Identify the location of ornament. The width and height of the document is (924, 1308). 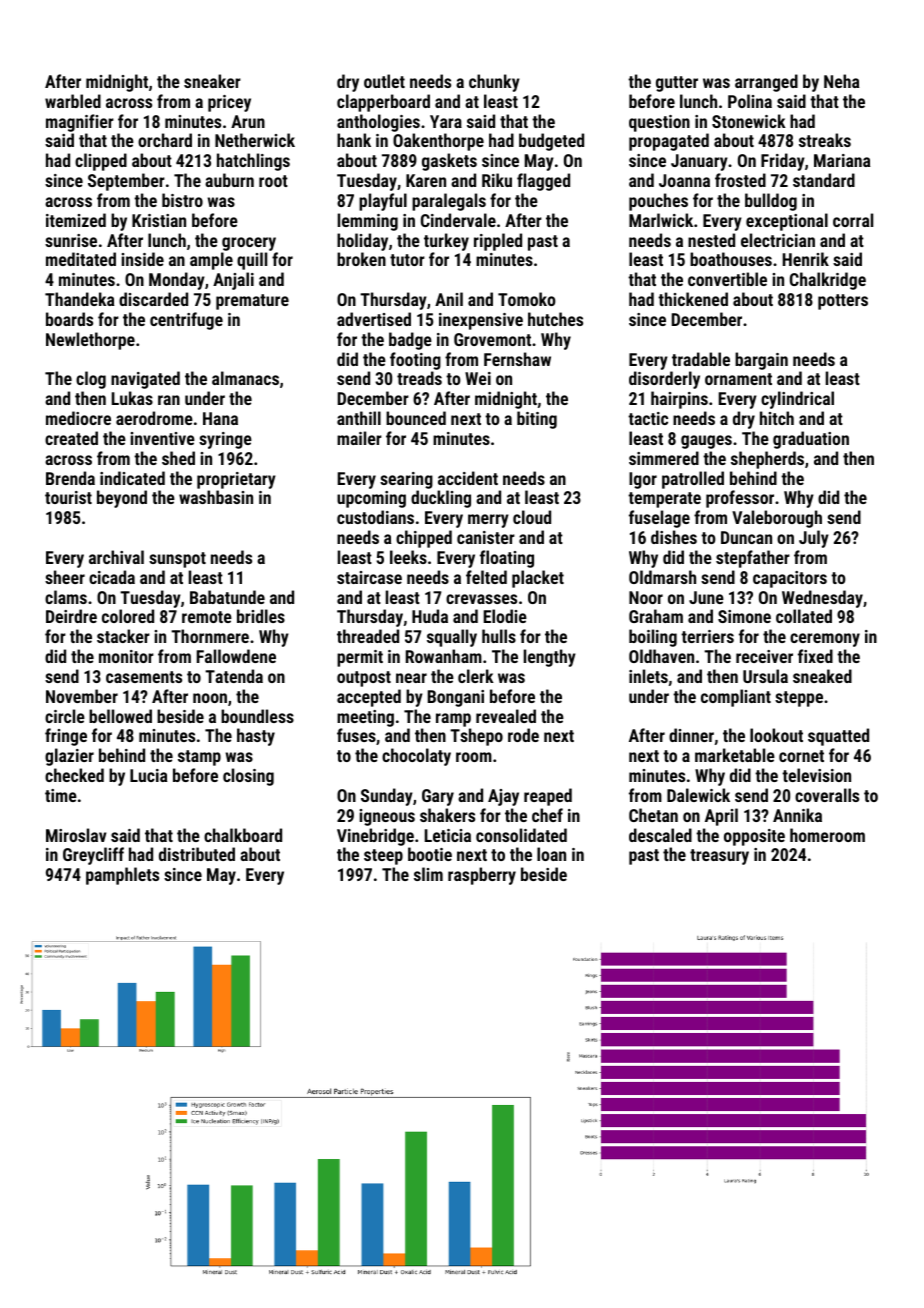
(738, 379).
